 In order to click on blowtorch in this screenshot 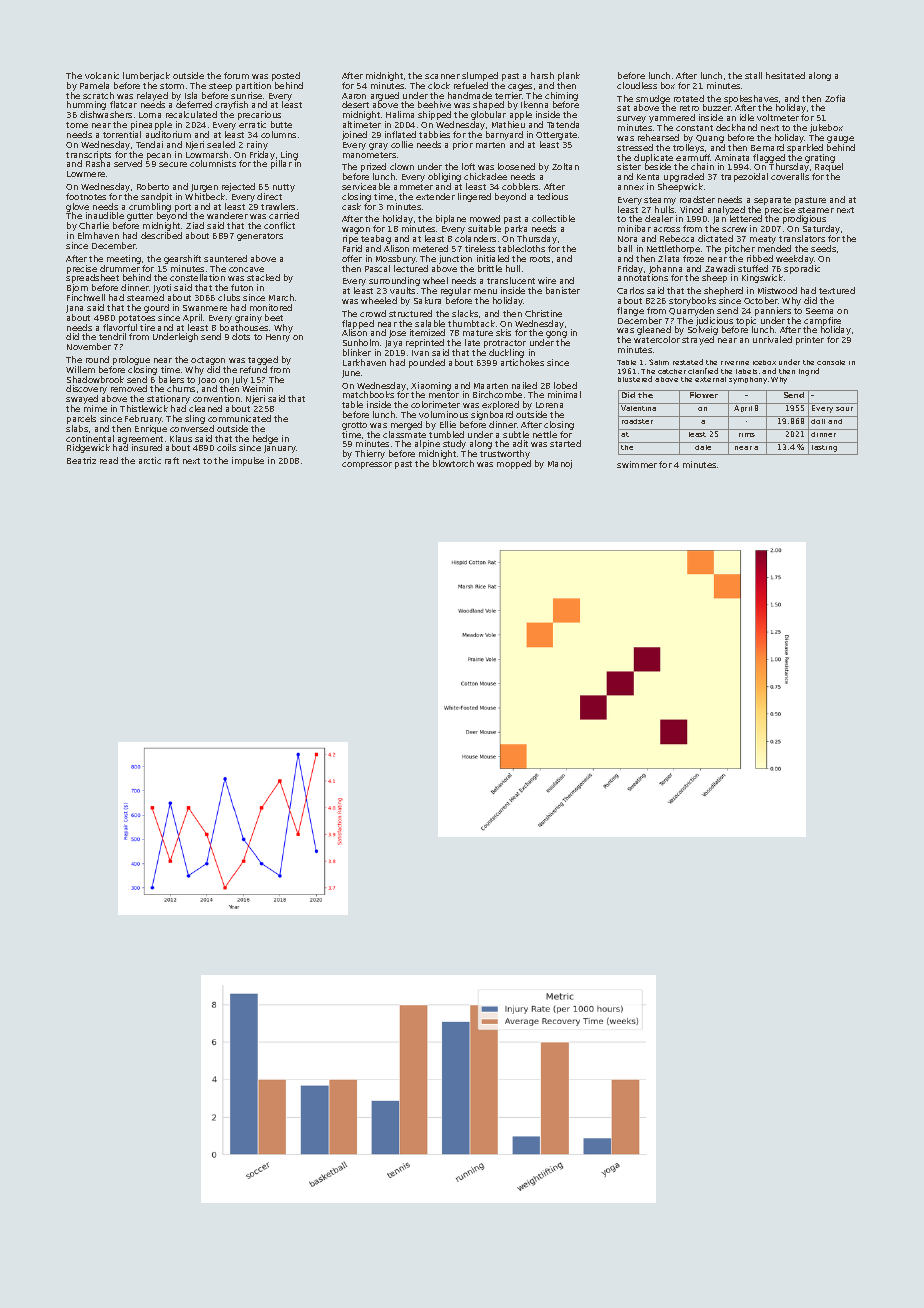, I will do `click(453, 463)`.
